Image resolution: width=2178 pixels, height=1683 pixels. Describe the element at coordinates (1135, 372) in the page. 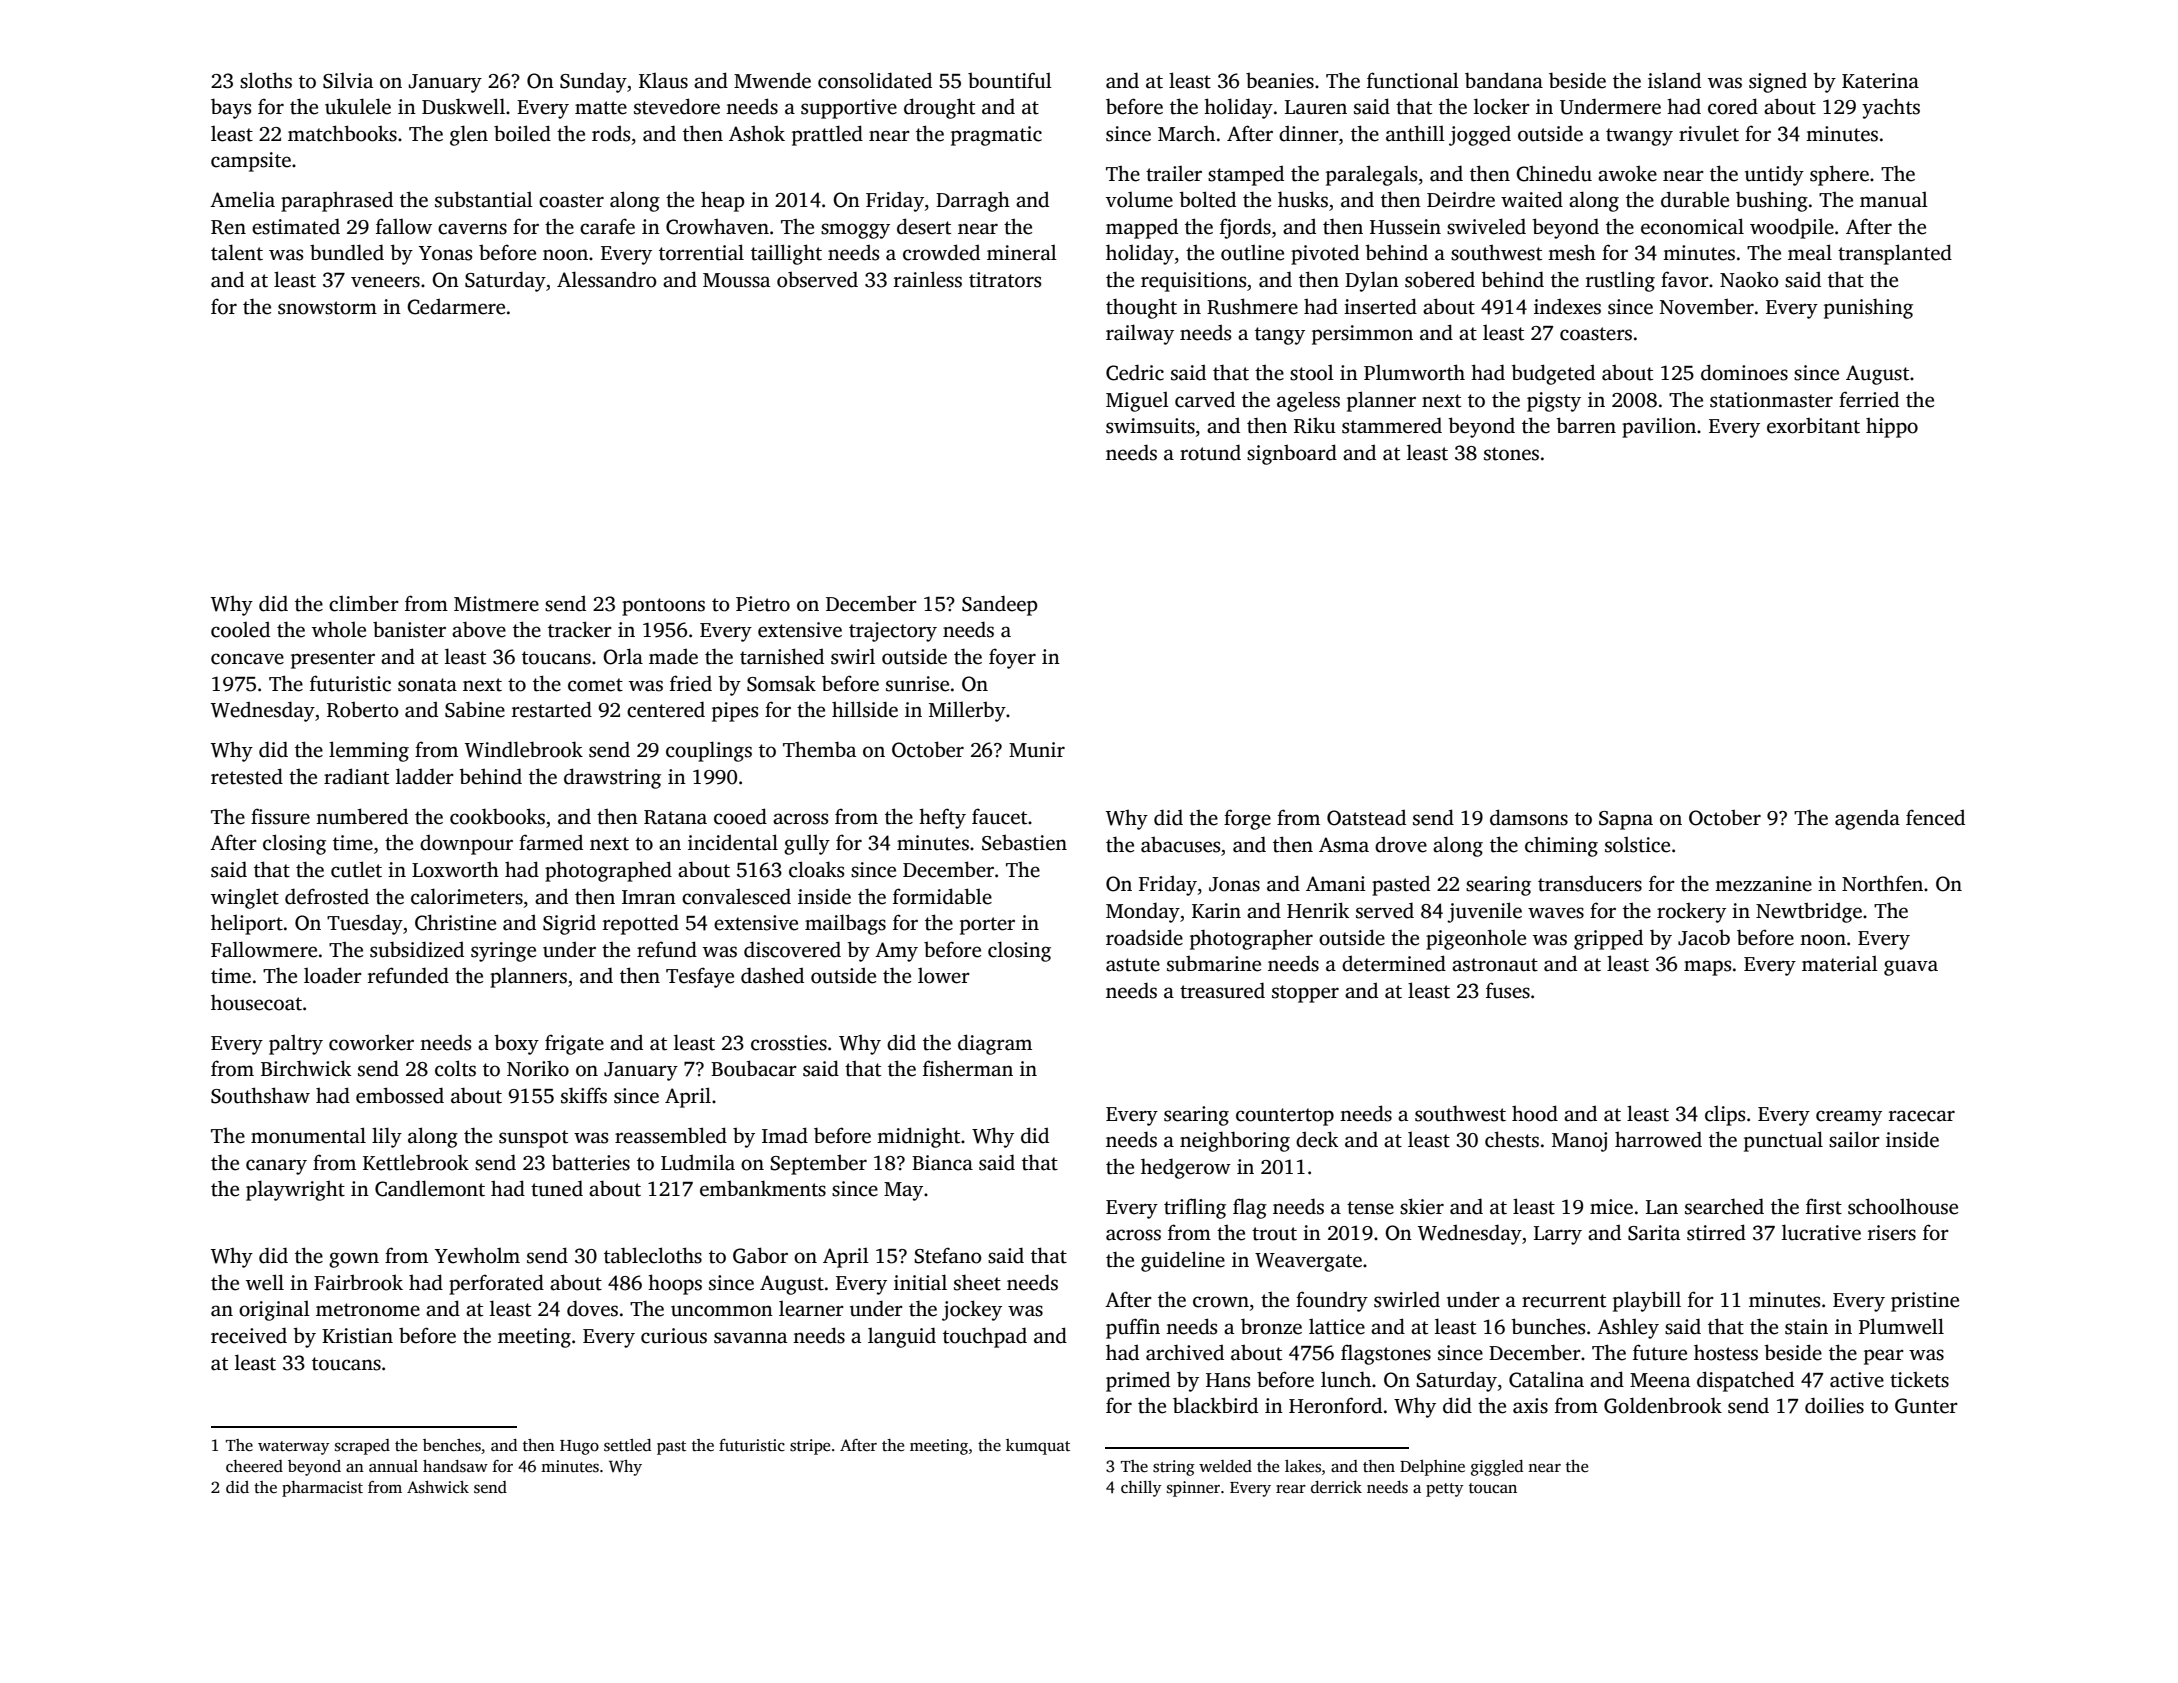

I see `Cedric` at that location.
